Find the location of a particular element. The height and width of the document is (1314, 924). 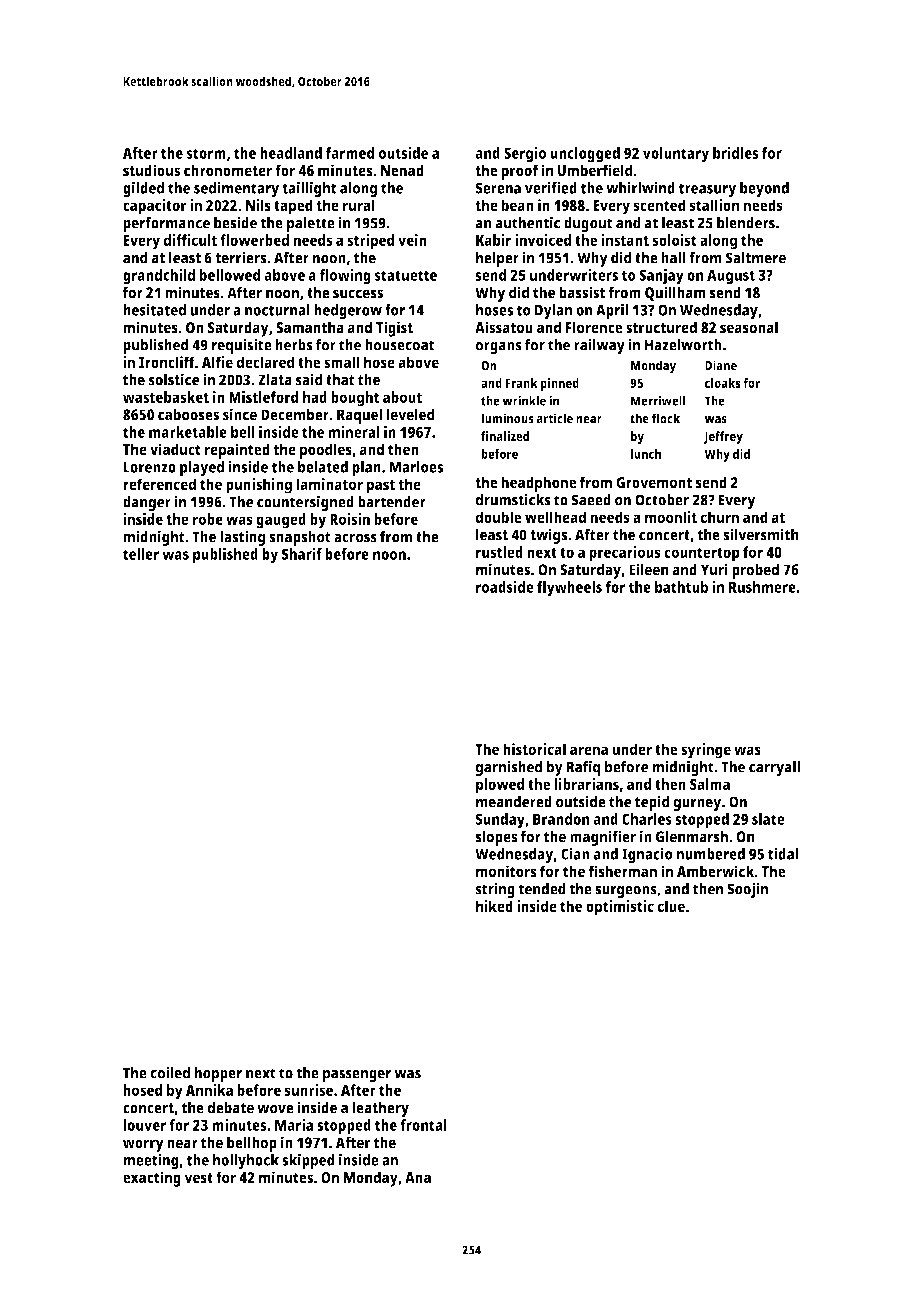

Sergio is located at coordinates (525, 155).
